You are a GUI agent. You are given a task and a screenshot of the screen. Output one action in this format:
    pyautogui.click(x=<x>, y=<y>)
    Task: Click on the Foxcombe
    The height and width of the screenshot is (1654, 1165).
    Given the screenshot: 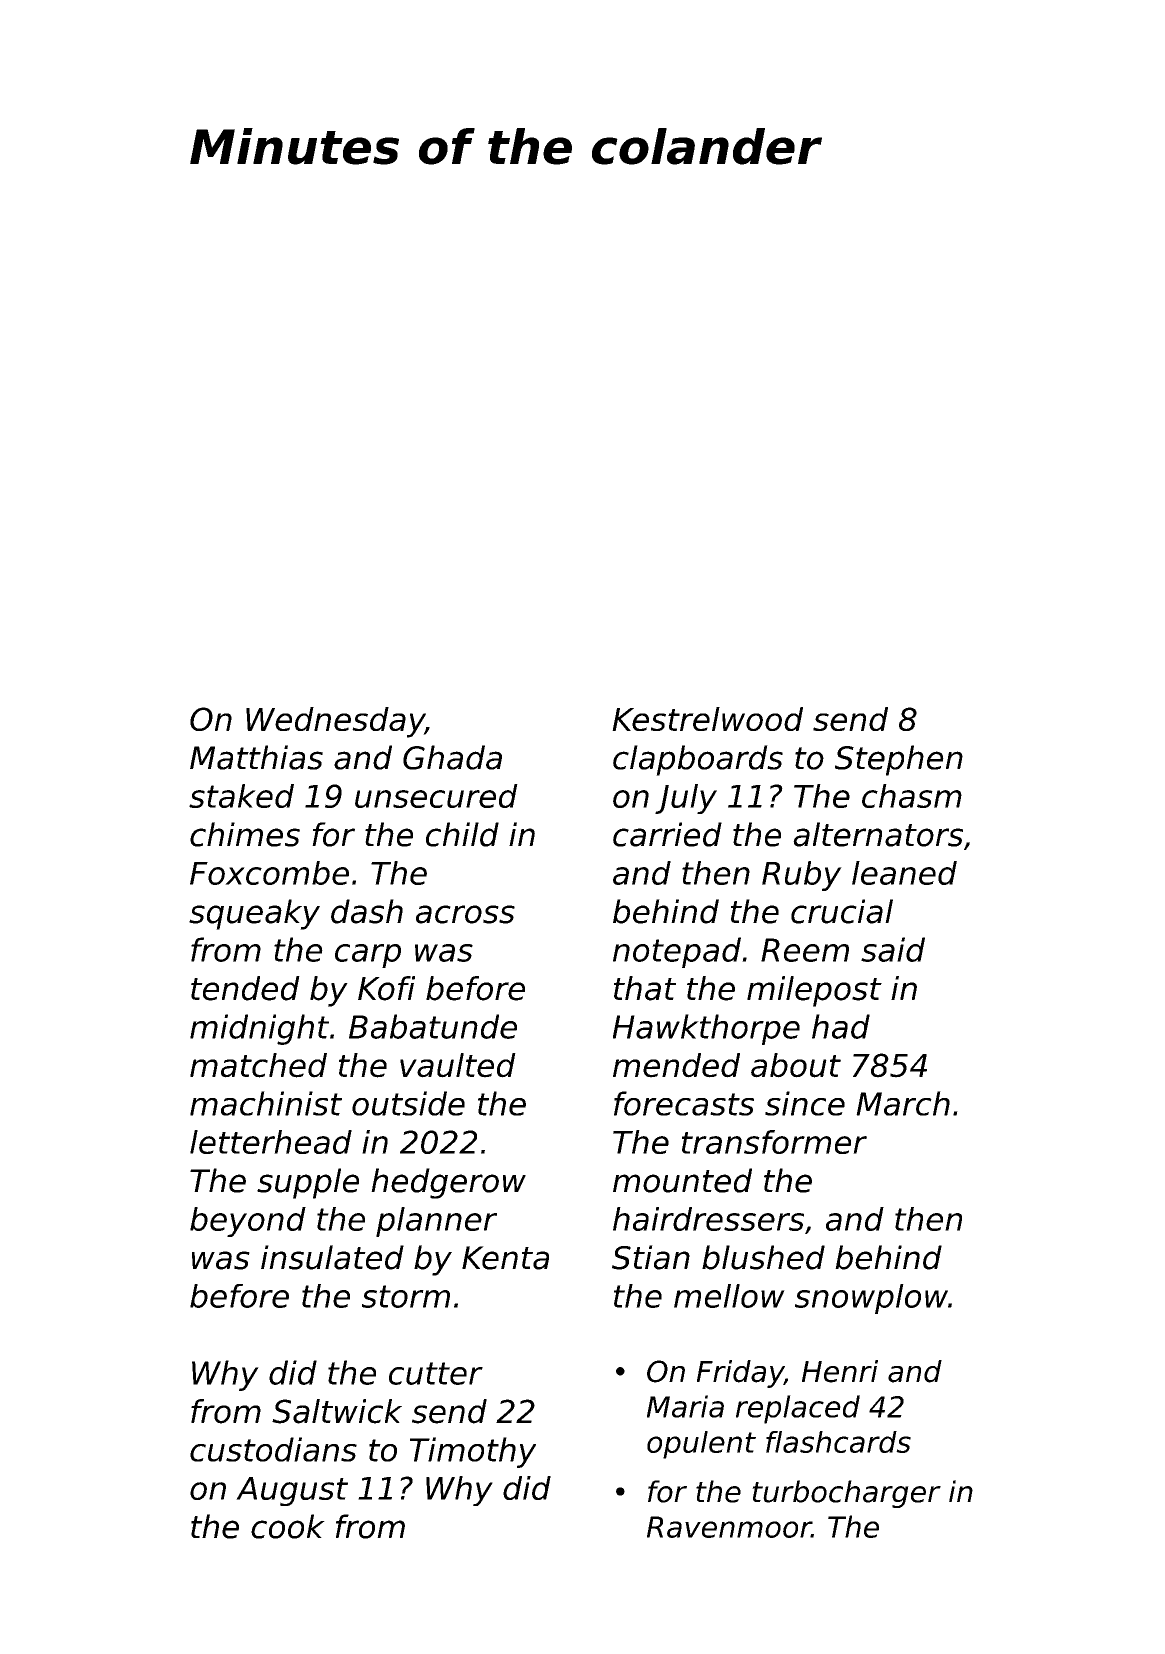 What is the action you would take?
    pyautogui.click(x=269, y=873)
